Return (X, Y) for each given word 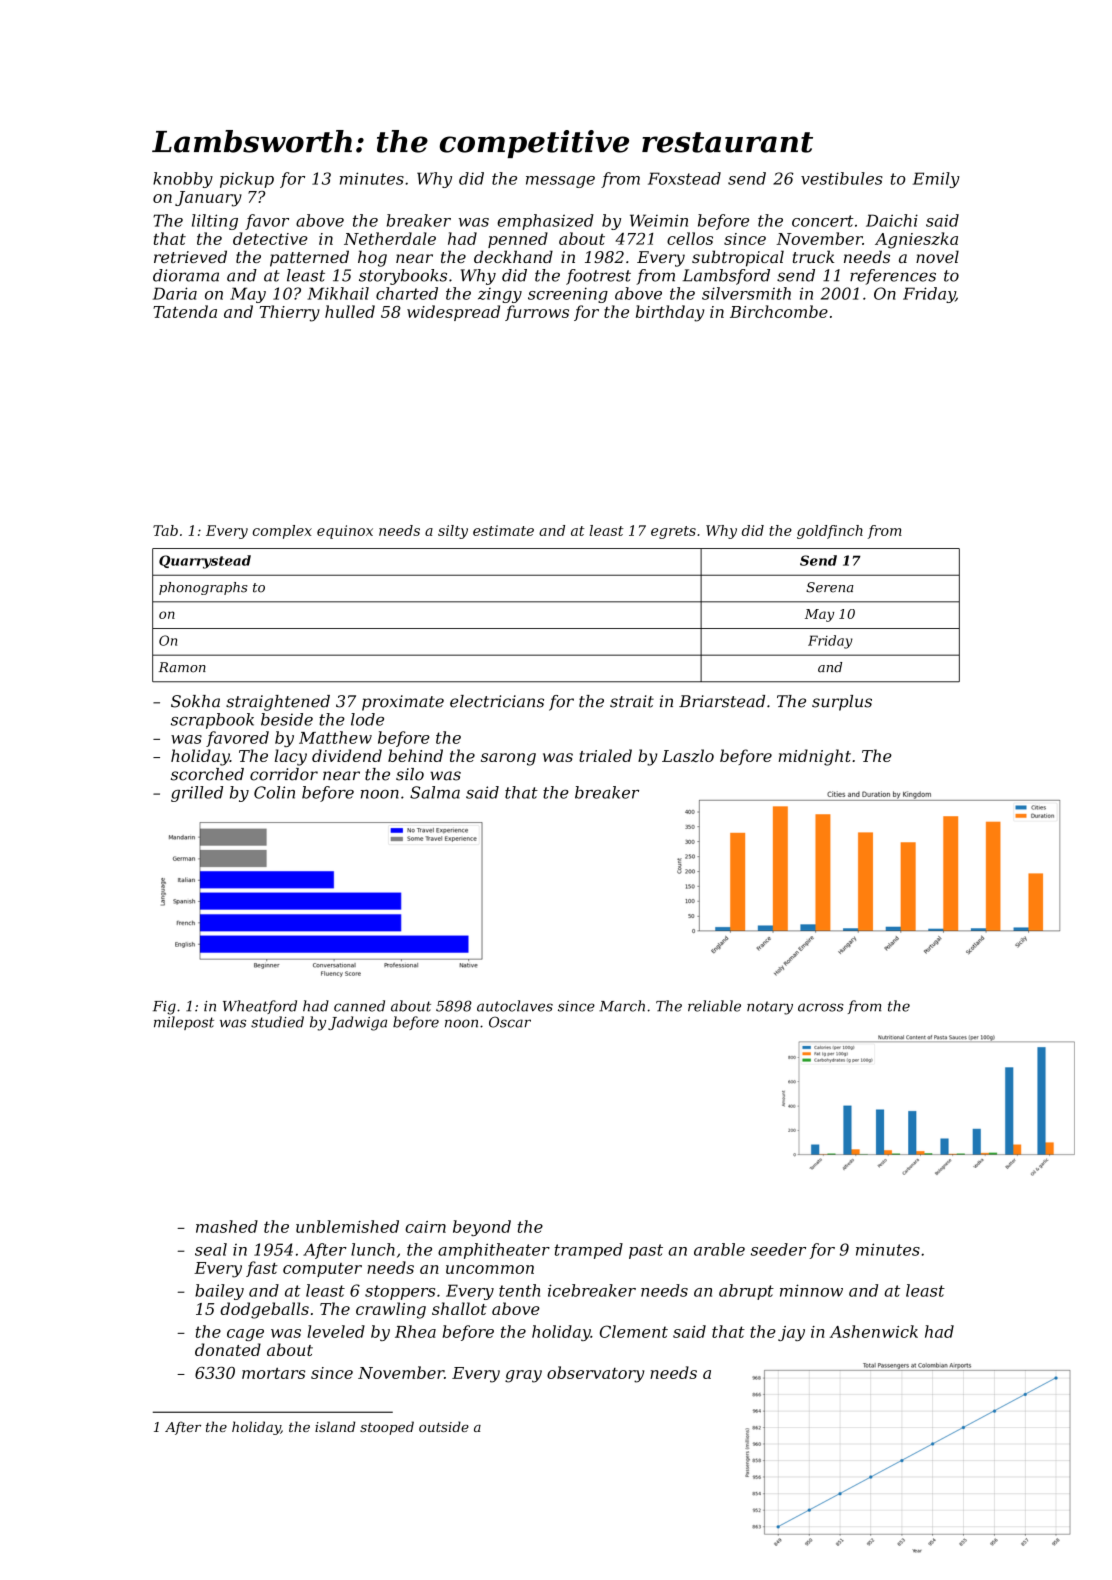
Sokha (195, 701)
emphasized (545, 222)
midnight (815, 757)
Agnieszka (916, 240)
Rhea (415, 1331)
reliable (714, 1006)
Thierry (290, 313)
